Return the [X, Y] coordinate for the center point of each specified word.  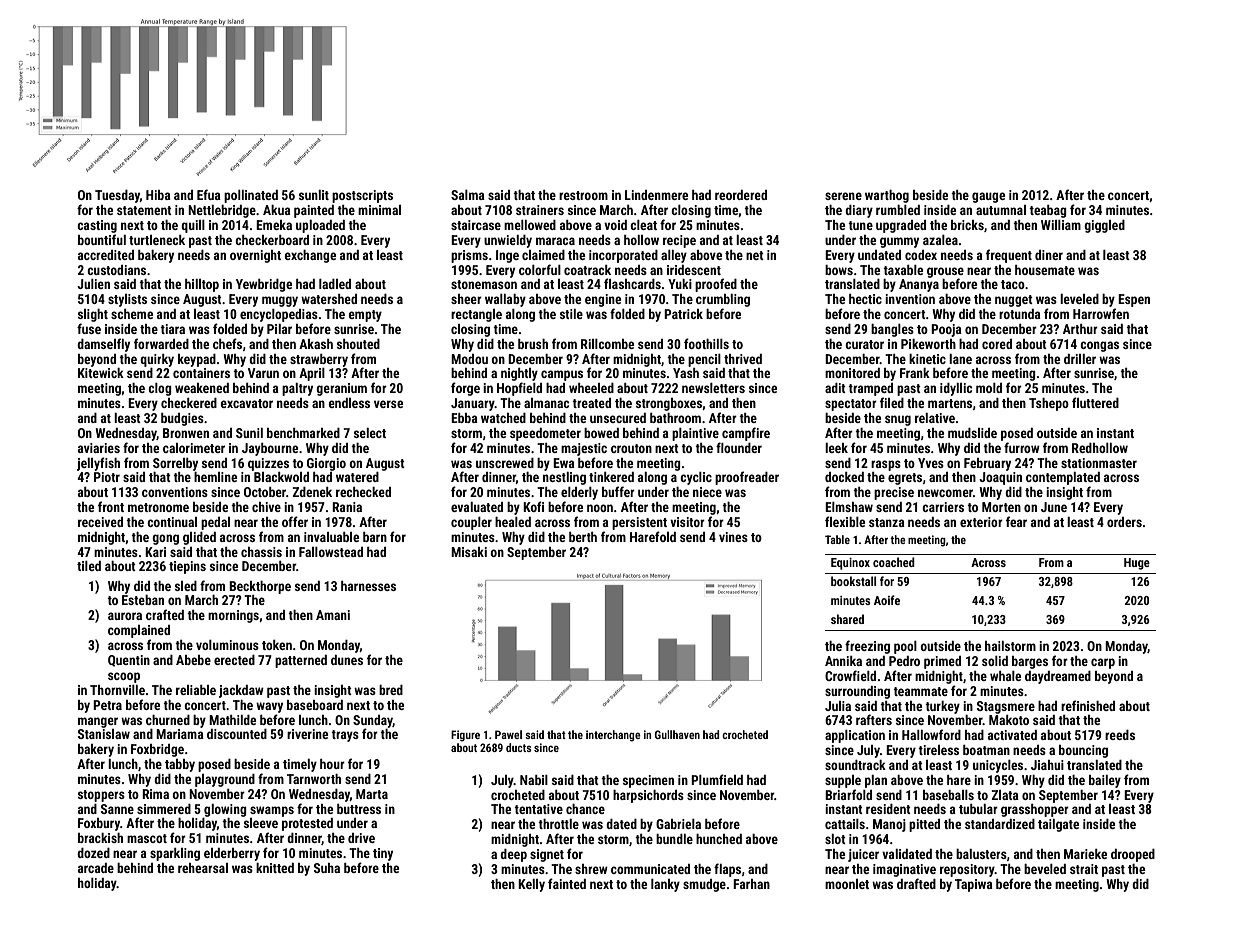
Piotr [107, 477]
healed [513, 522]
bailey [1105, 781]
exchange [310, 256]
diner [1049, 255]
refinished [1088, 705]
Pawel [508, 734]
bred [391, 690]
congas [1099, 346]
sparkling [175, 854]
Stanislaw [104, 734]
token [277, 645]
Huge [1137, 564]
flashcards [632, 283]
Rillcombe [607, 344]
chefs [227, 343]
